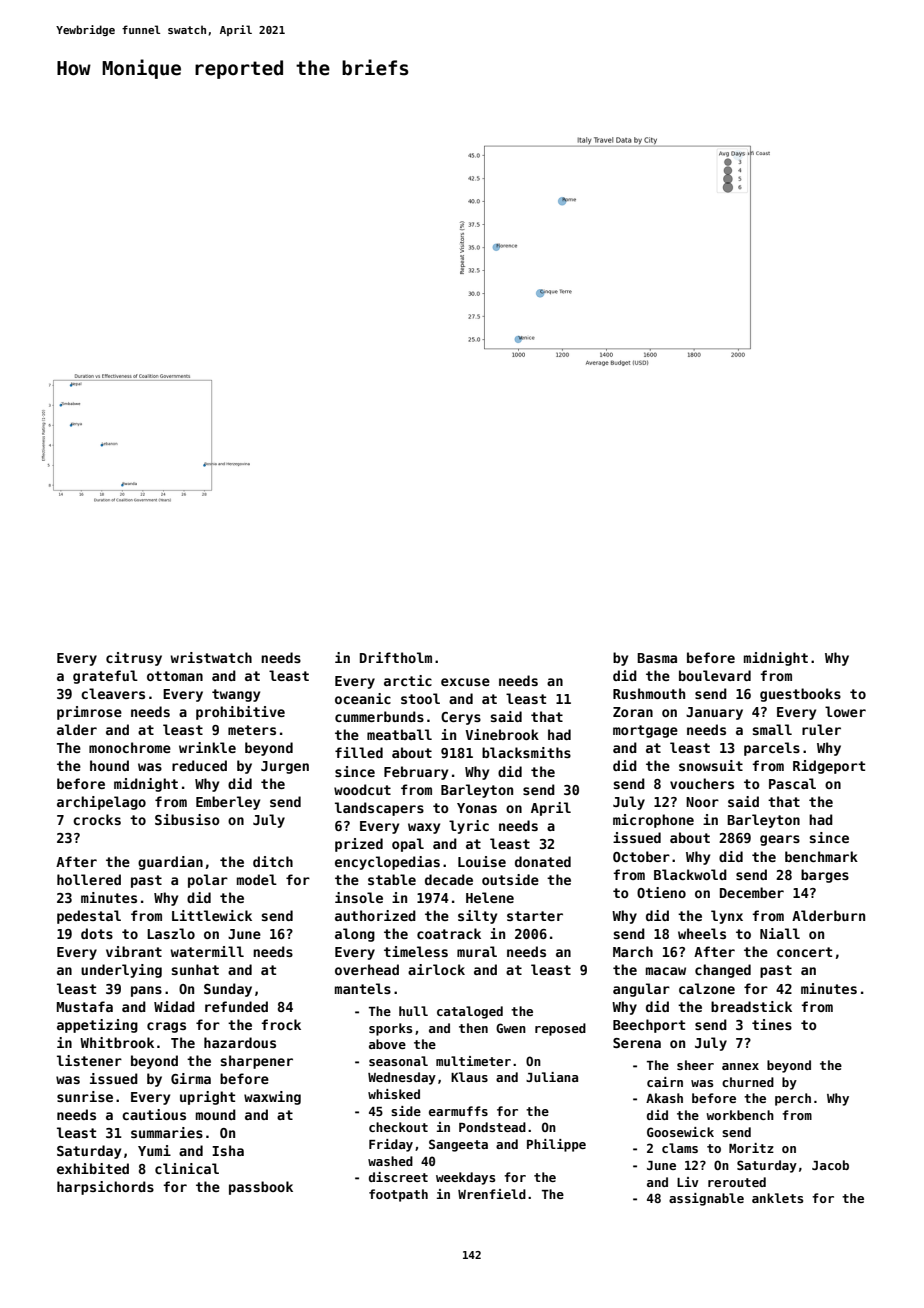 The image size is (924, 1308). I want to click on harpsichords, so click(105, 1188).
